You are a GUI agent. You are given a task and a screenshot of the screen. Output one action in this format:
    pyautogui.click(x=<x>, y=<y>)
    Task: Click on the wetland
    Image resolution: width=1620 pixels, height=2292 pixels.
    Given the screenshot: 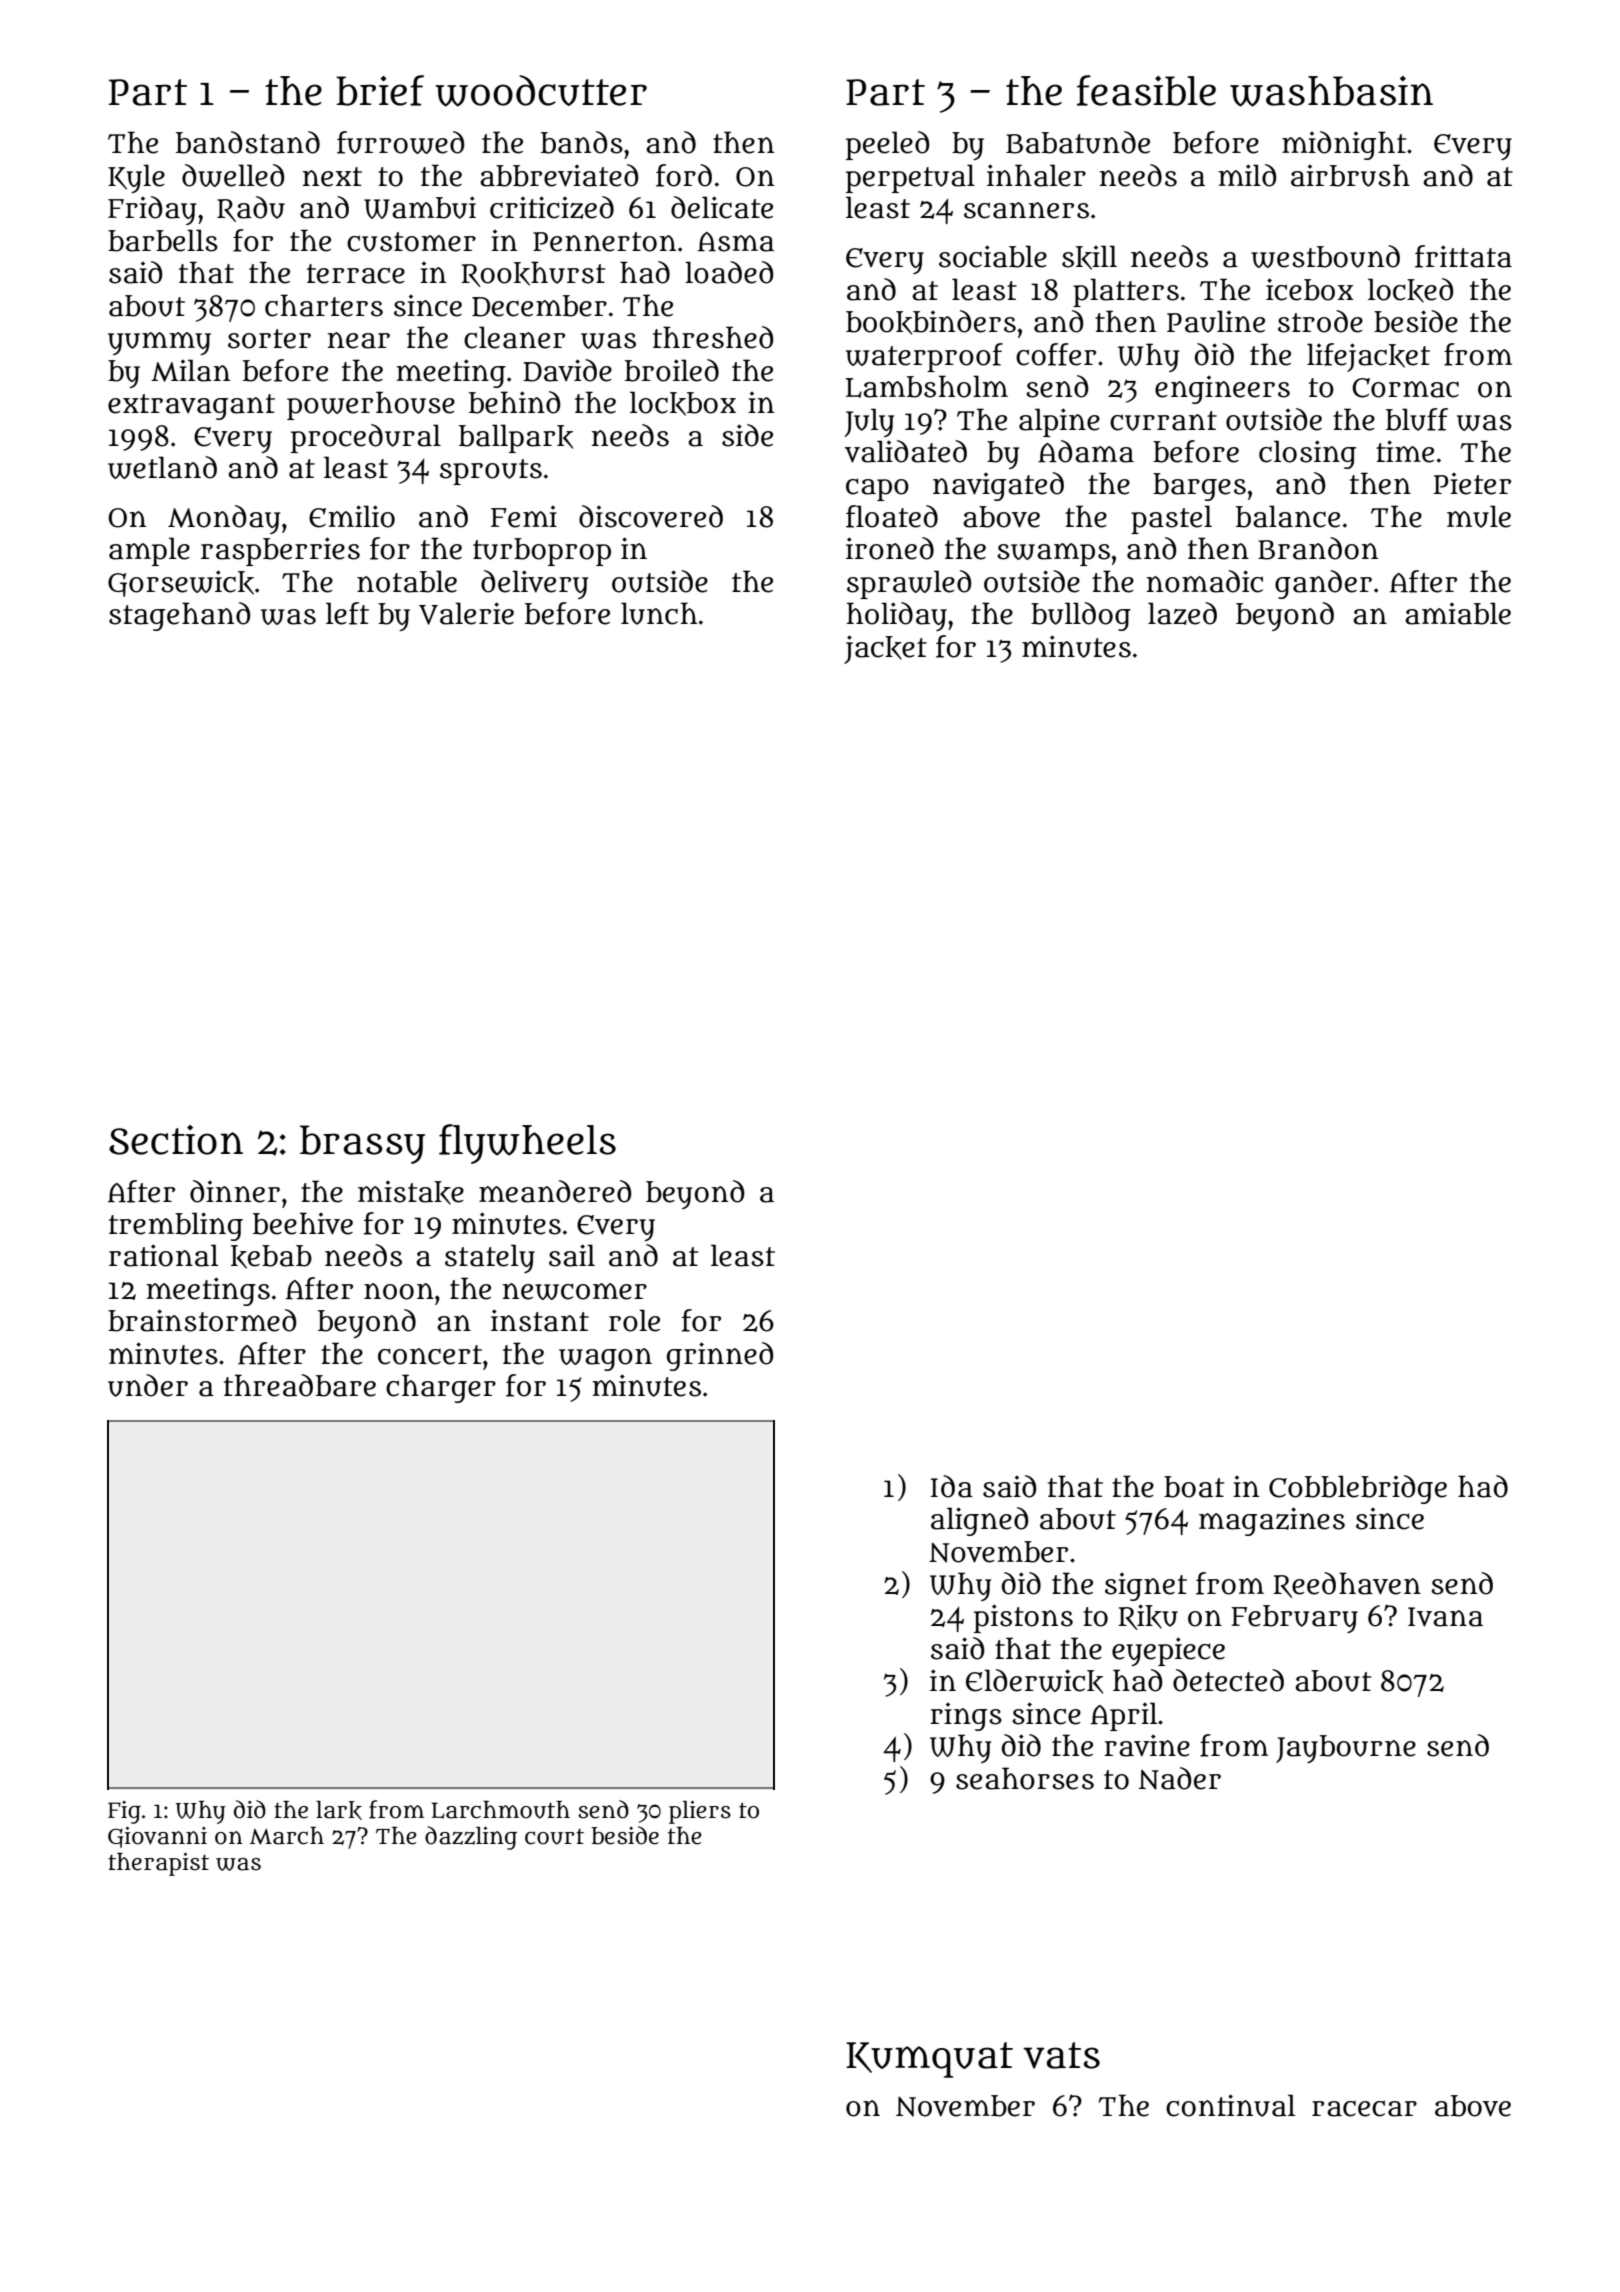 What is the action you would take?
    pyautogui.click(x=162, y=467)
